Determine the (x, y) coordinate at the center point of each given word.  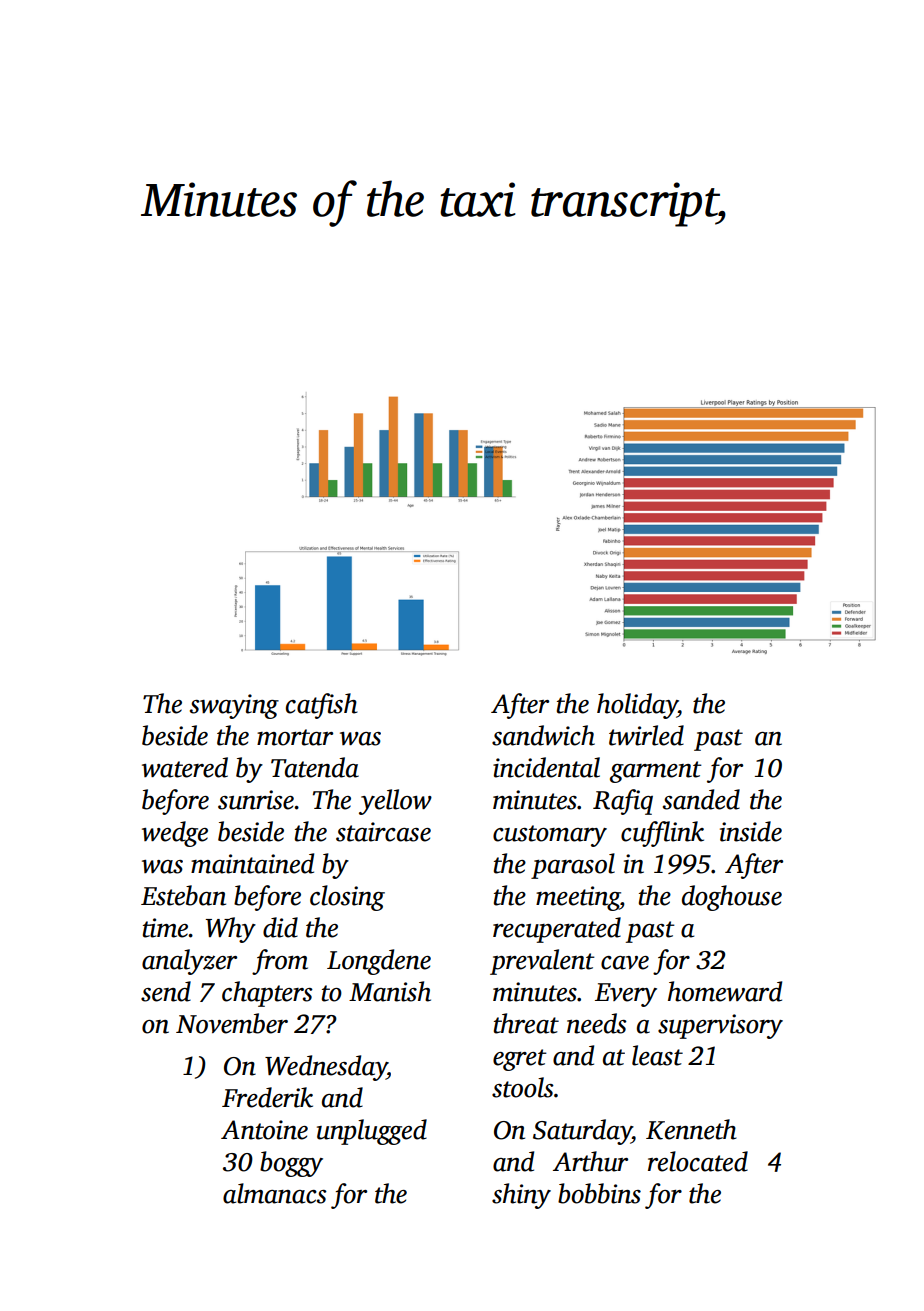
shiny (521, 1196)
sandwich (543, 735)
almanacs (275, 1193)
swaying (234, 706)
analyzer (189, 962)
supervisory (720, 1026)
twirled (646, 735)
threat (526, 1023)
